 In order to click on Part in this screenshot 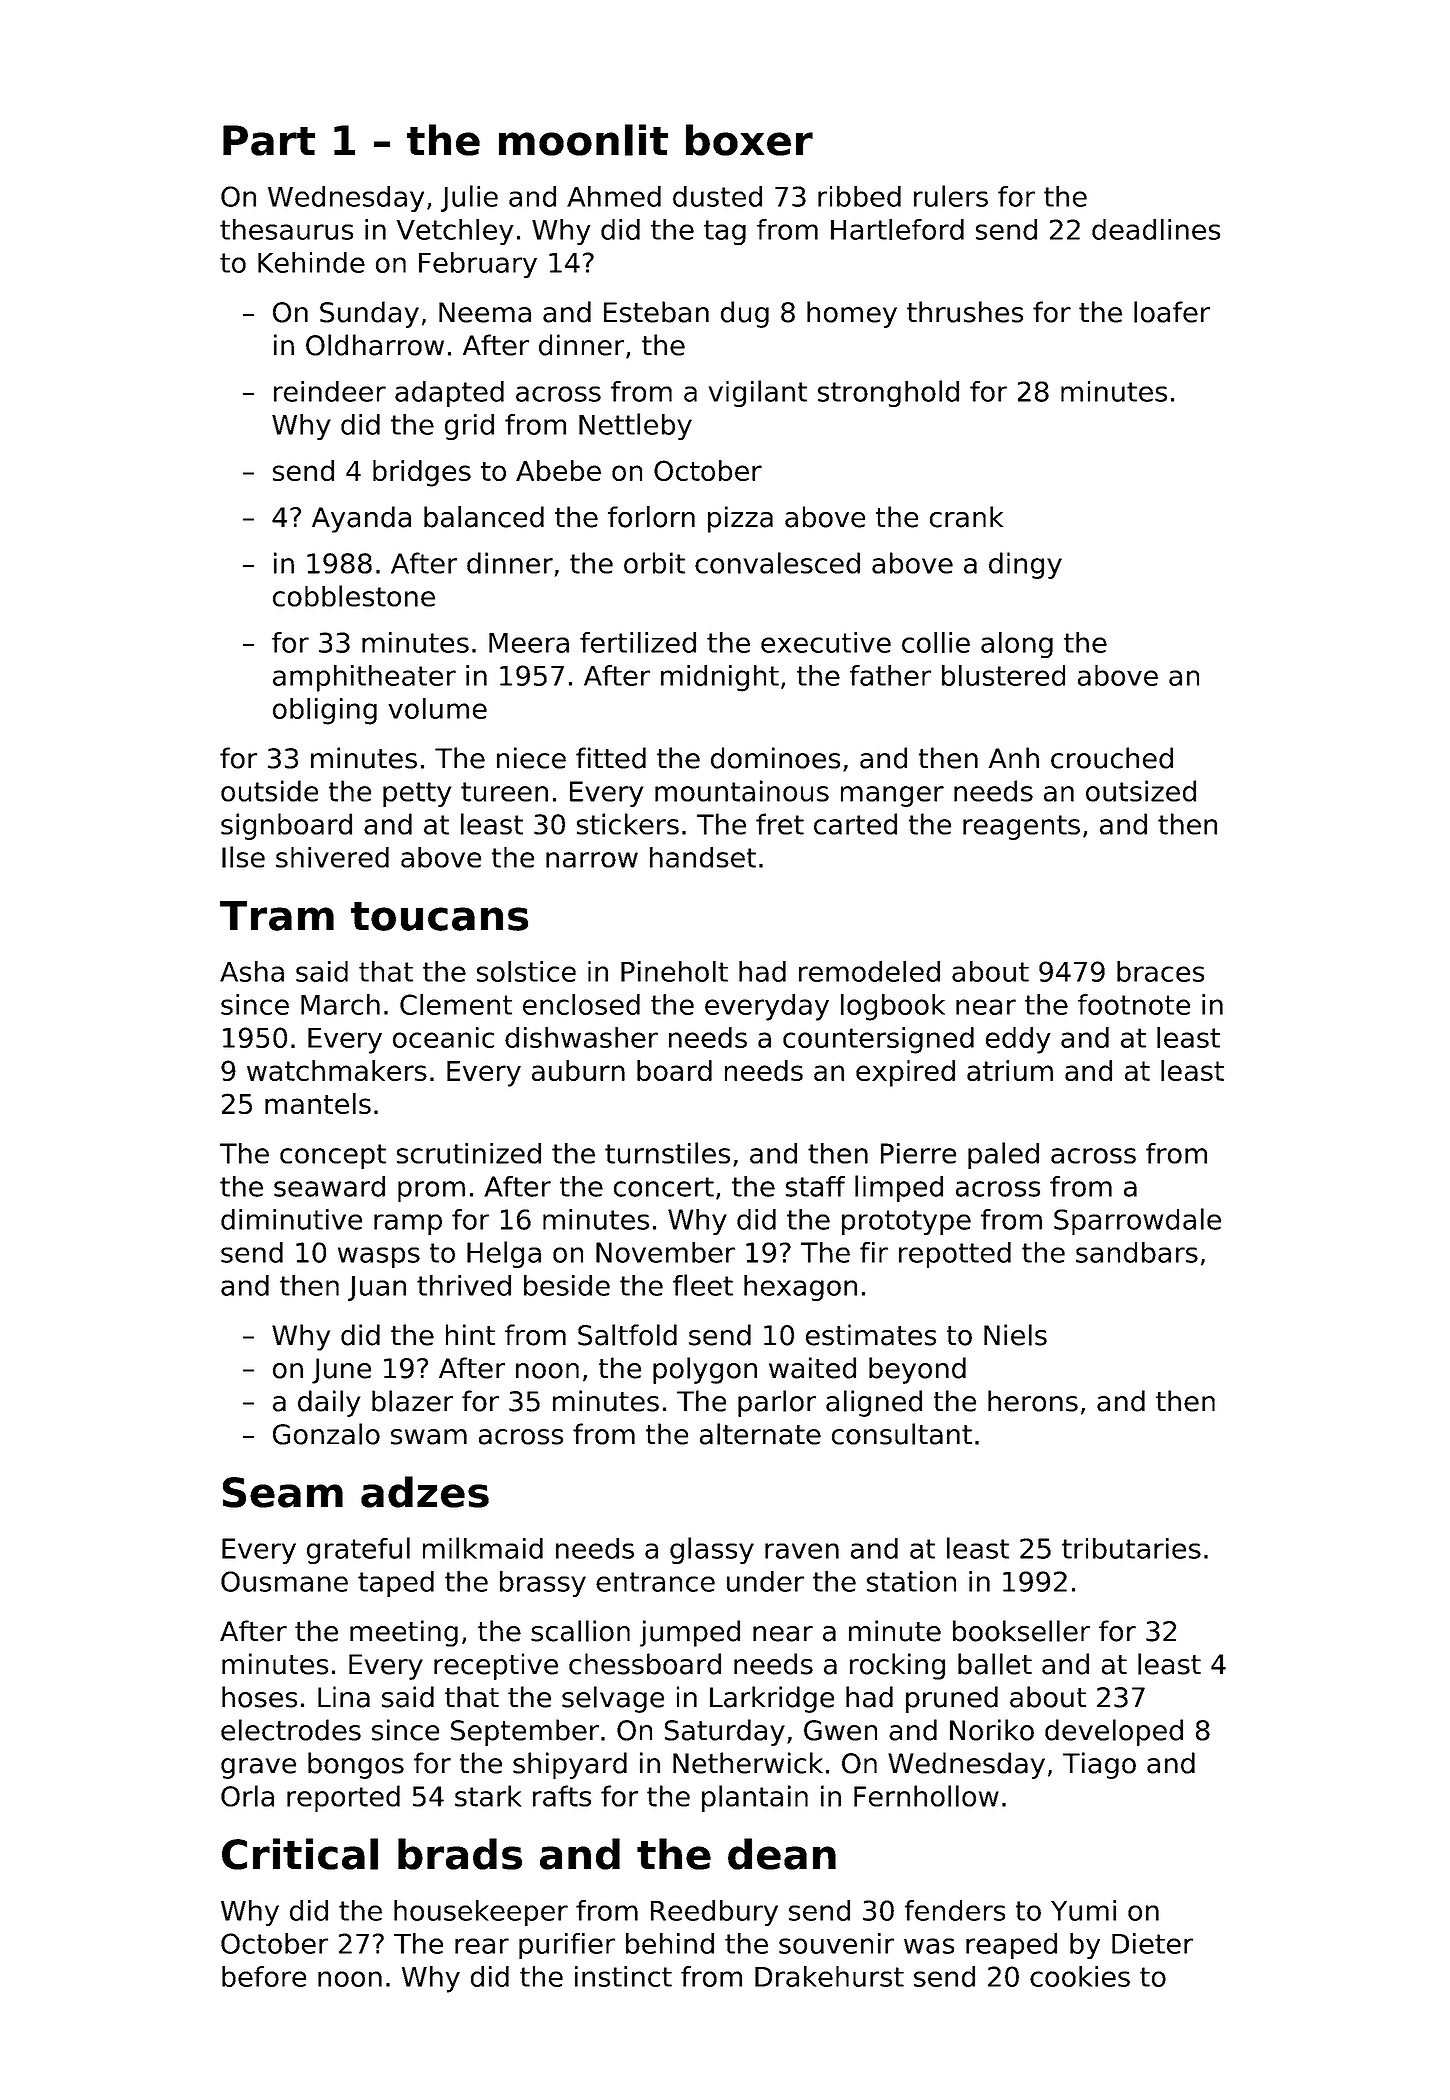, I will do `click(269, 140)`.
